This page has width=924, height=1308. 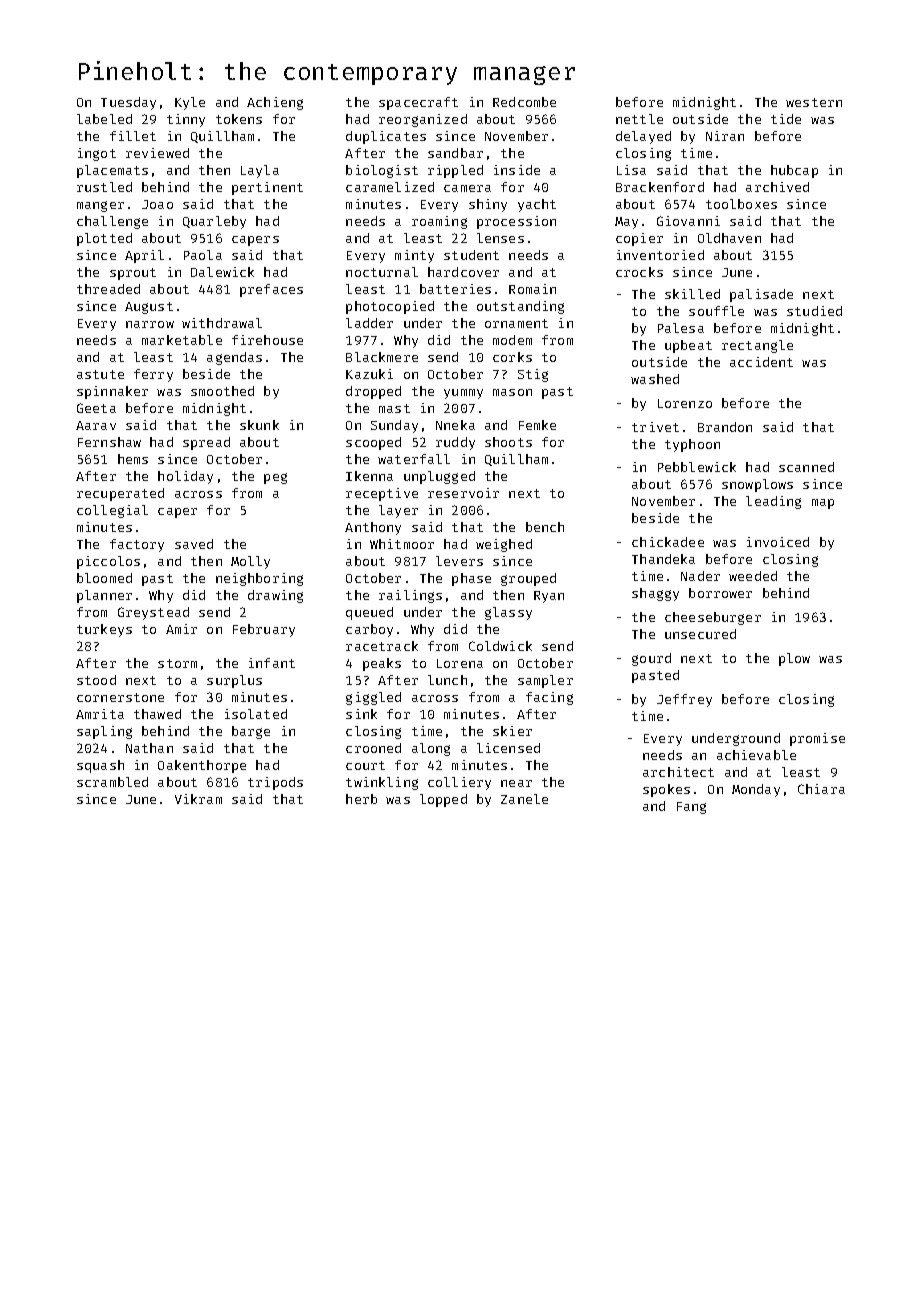 I want to click on tinny, so click(x=186, y=120).
